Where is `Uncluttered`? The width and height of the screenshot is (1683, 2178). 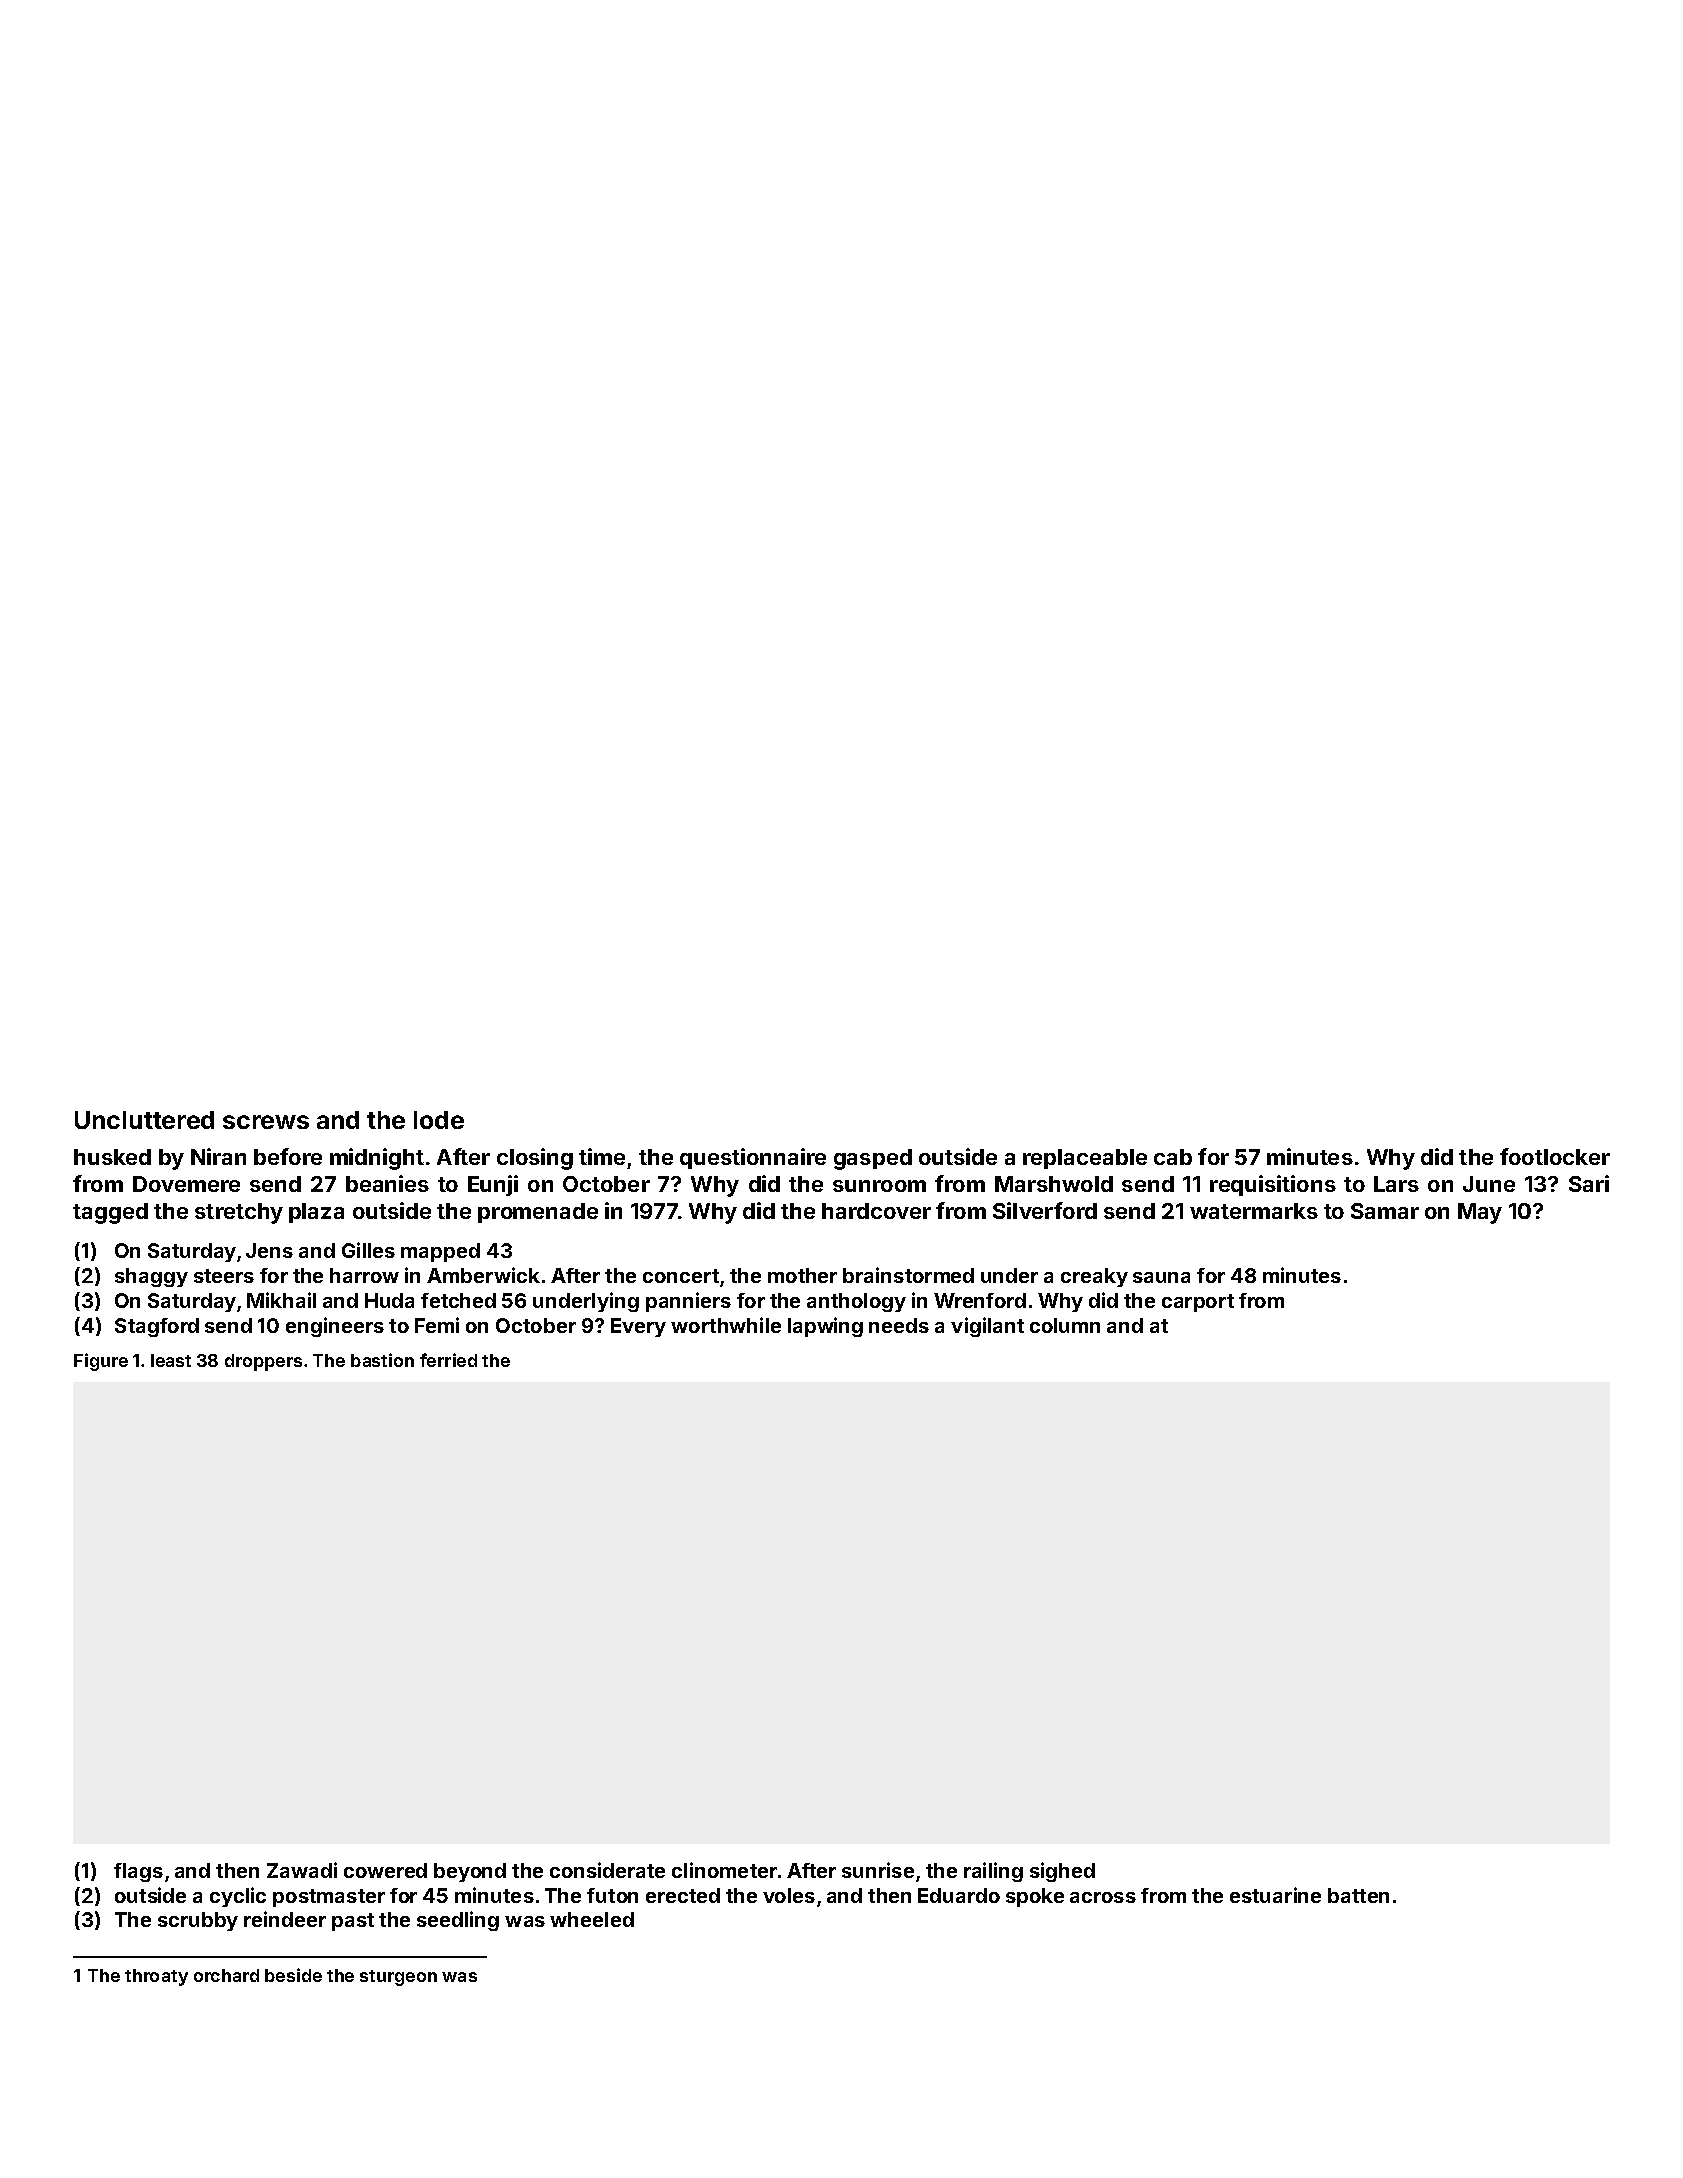
Uncluttered is located at coordinates (144, 1120).
